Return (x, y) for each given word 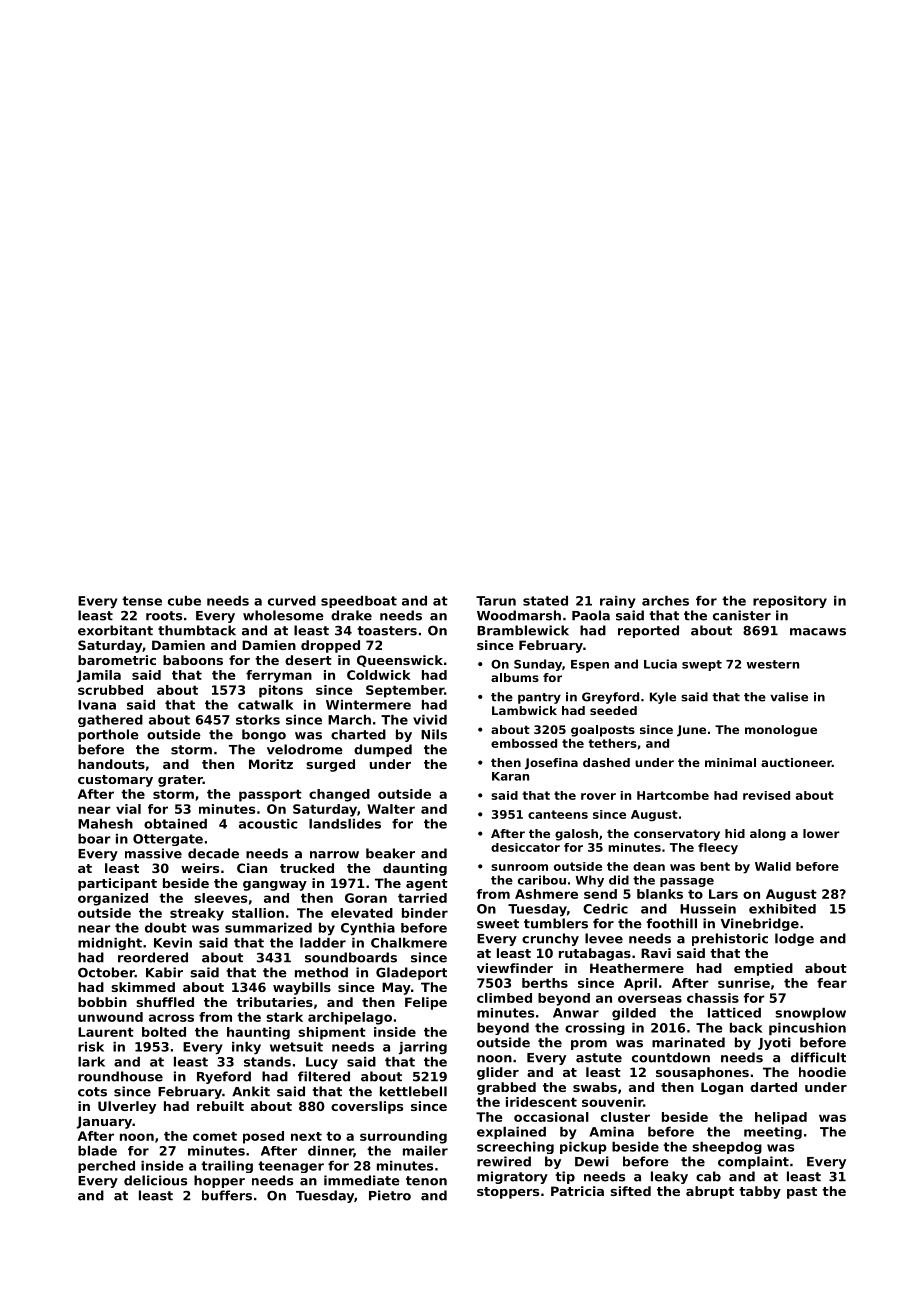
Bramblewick (523, 630)
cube (184, 601)
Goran (366, 898)
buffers (227, 1195)
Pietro (390, 1195)
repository (790, 602)
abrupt (710, 1192)
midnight (110, 944)
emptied (763, 969)
